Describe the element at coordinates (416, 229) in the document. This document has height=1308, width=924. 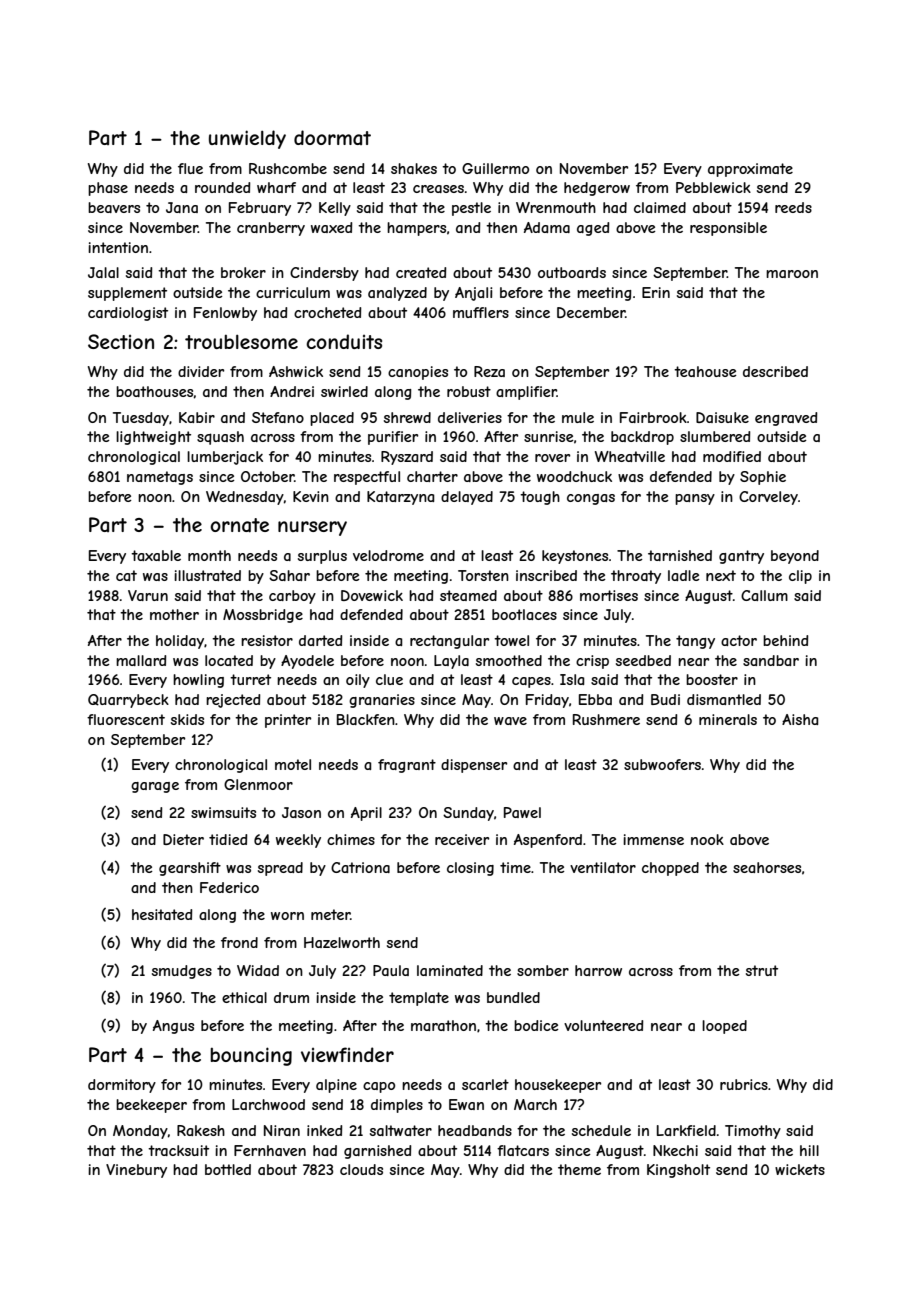
I see `hampers` at that location.
